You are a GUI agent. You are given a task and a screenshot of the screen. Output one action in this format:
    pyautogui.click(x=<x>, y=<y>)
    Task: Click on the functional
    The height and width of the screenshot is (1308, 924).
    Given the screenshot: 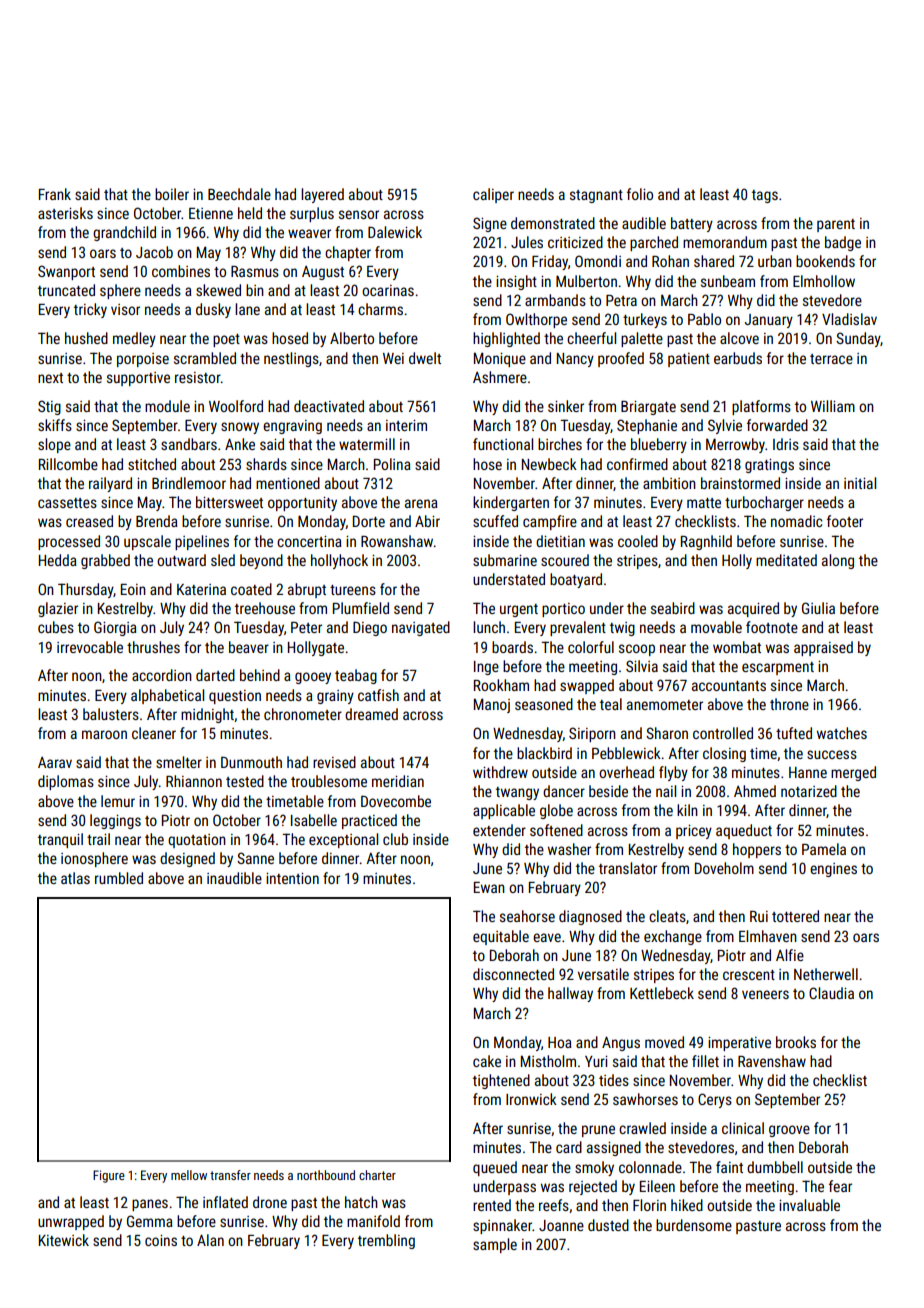 What is the action you would take?
    pyautogui.click(x=503, y=444)
